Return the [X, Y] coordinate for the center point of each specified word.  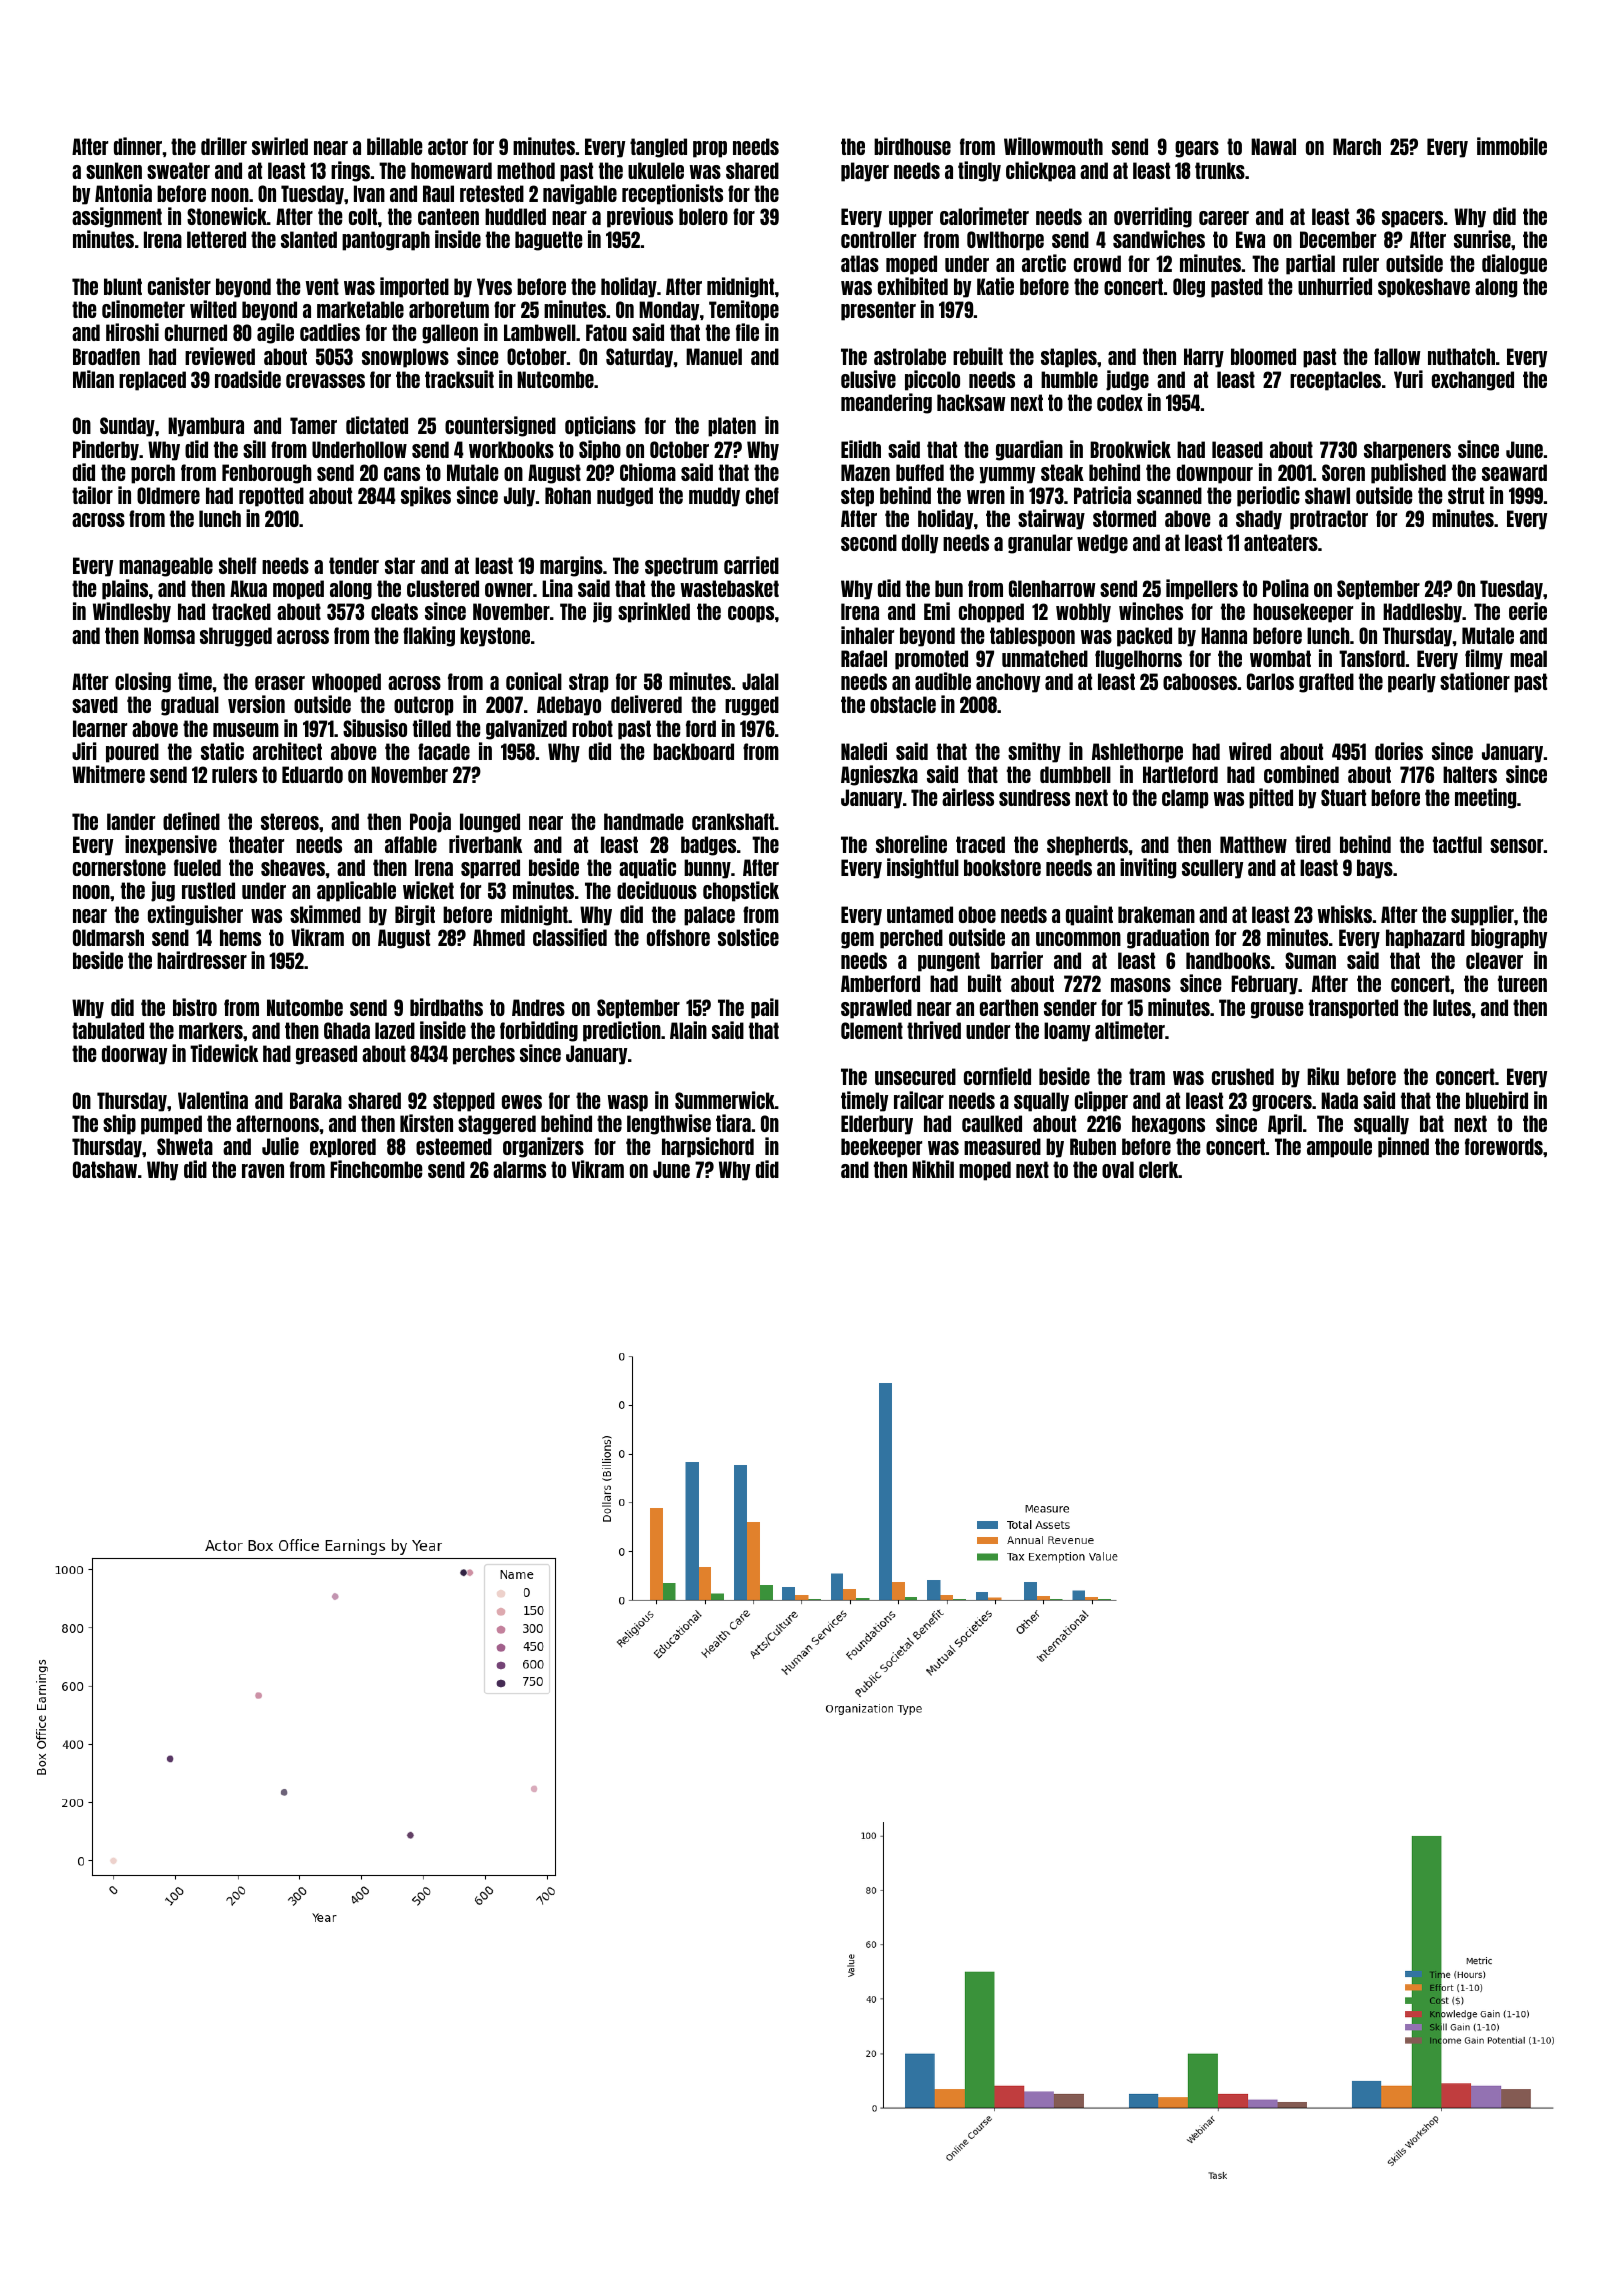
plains [125, 589]
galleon [450, 334]
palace [709, 916]
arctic [1044, 263]
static [222, 751]
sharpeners [1407, 451]
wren [986, 497]
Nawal [1273, 146]
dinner [138, 146]
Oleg [1189, 288]
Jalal [760, 681]
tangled [658, 148]
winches [1151, 611]
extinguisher [195, 915]
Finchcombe [376, 1169]
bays [1375, 869]
